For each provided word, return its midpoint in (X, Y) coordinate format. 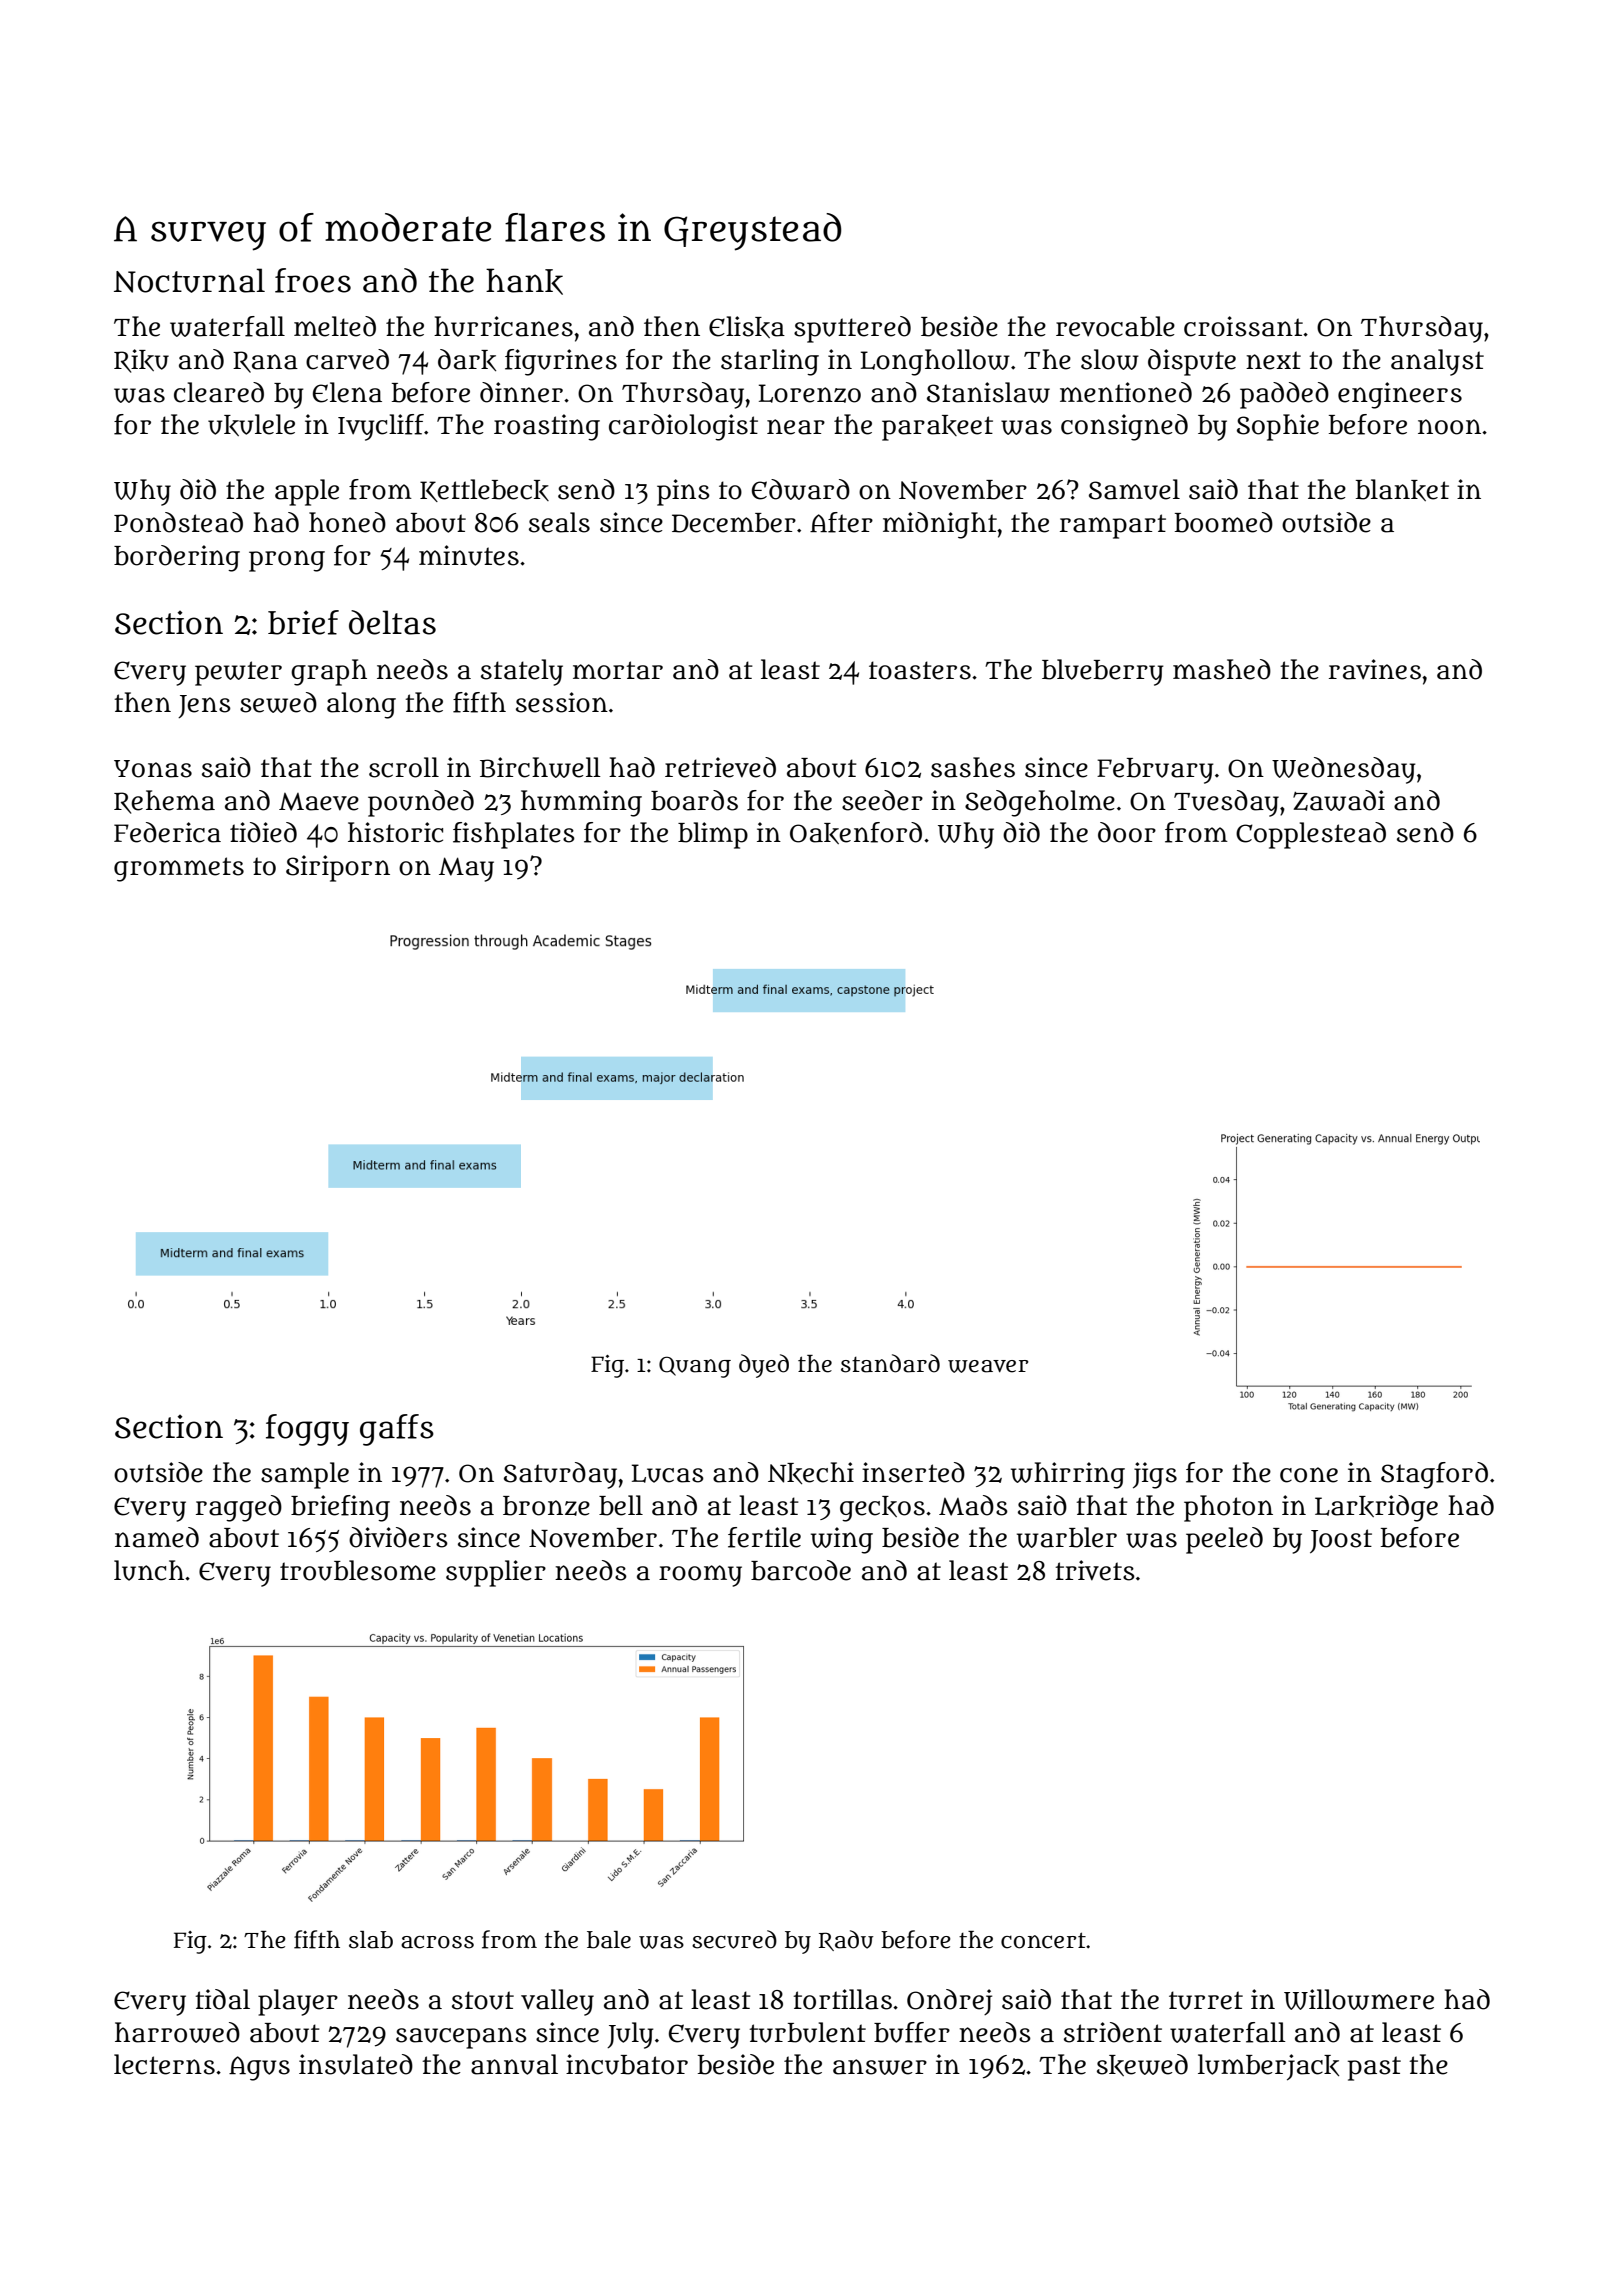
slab (371, 1940)
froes (313, 280)
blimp (713, 835)
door (1127, 832)
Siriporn (338, 868)
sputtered (852, 329)
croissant (1243, 326)
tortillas (842, 1999)
